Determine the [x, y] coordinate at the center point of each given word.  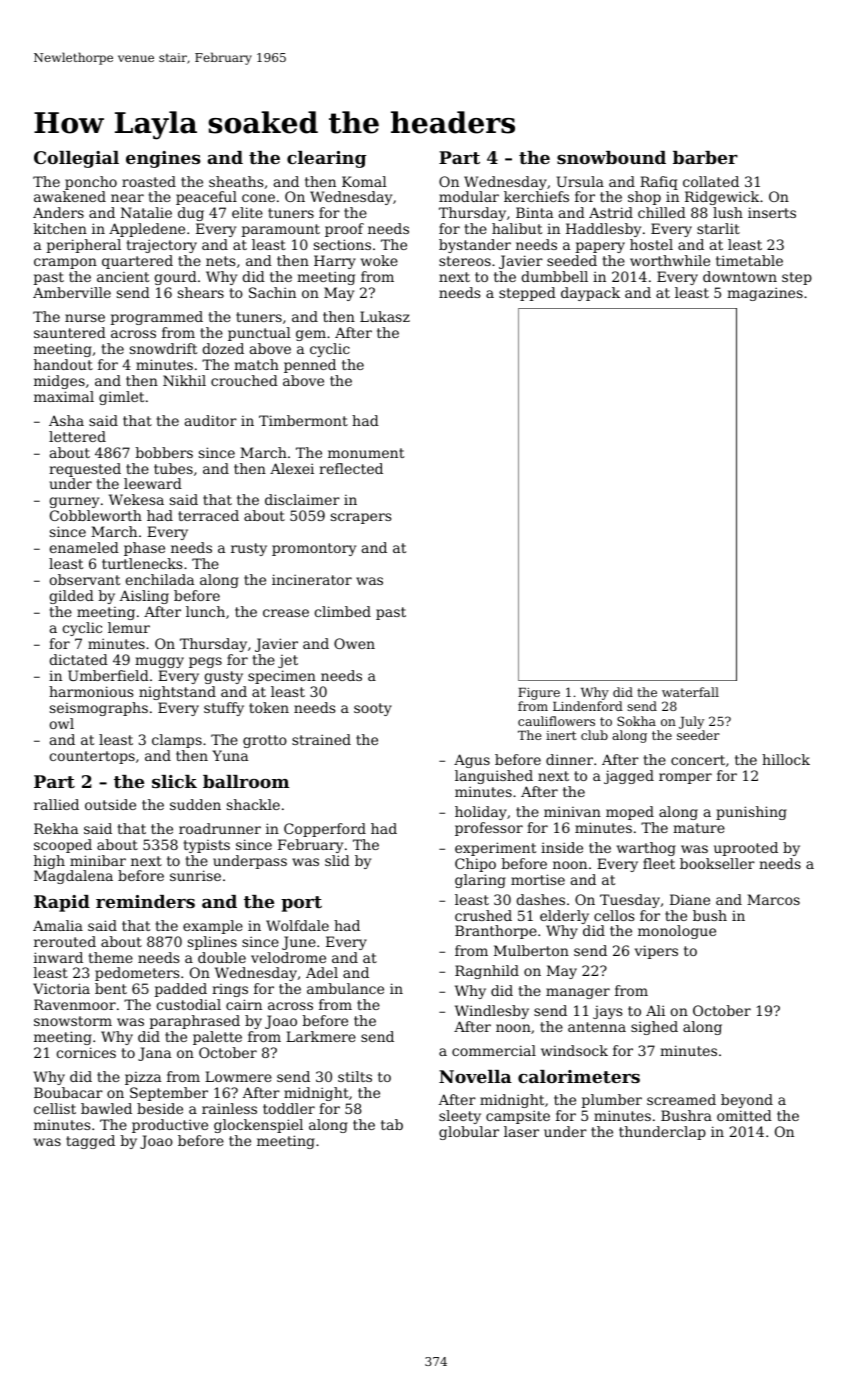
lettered [77, 436]
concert [698, 760]
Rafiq [659, 183]
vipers [656, 952]
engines [163, 159]
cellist [55, 1108]
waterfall [690, 692]
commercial [494, 1050]
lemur [129, 627]
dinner [569, 759]
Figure [539, 694]
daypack [590, 294]
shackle [253, 804]
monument [366, 453]
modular [469, 196]
